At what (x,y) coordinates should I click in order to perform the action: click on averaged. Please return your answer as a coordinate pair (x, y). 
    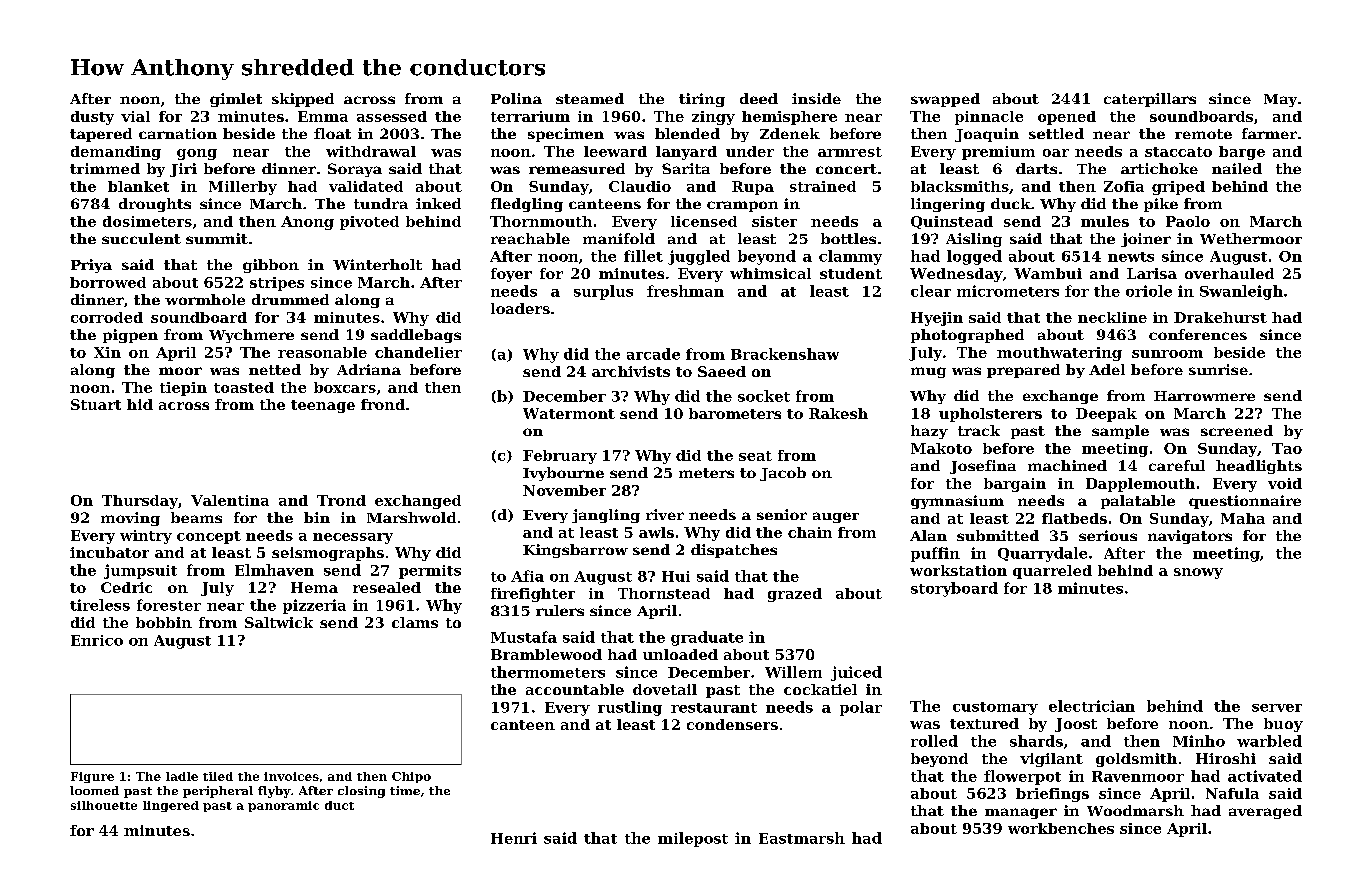
    Looking at the image, I should click on (1265, 812).
